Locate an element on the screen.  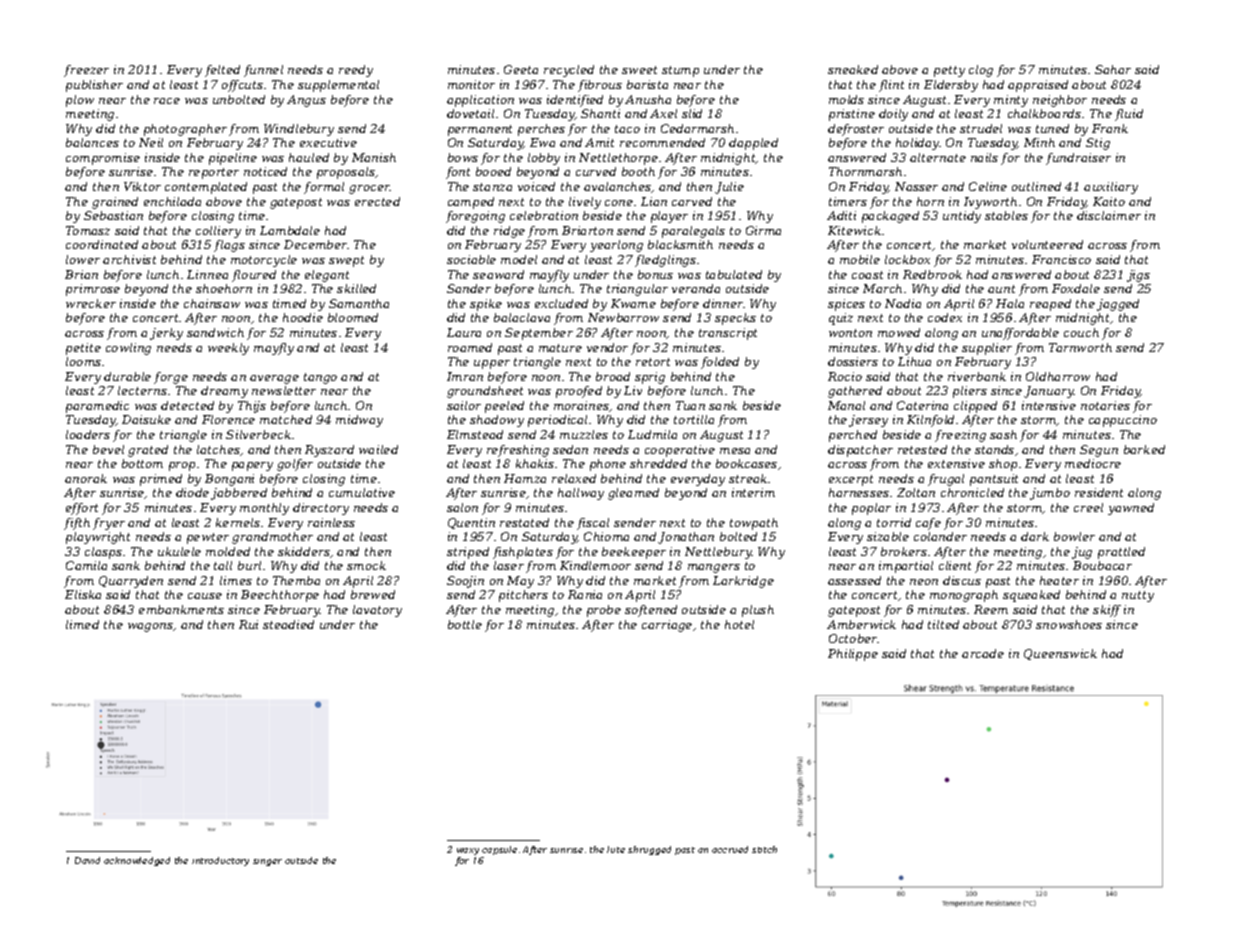
singer is located at coordinates (267, 862).
